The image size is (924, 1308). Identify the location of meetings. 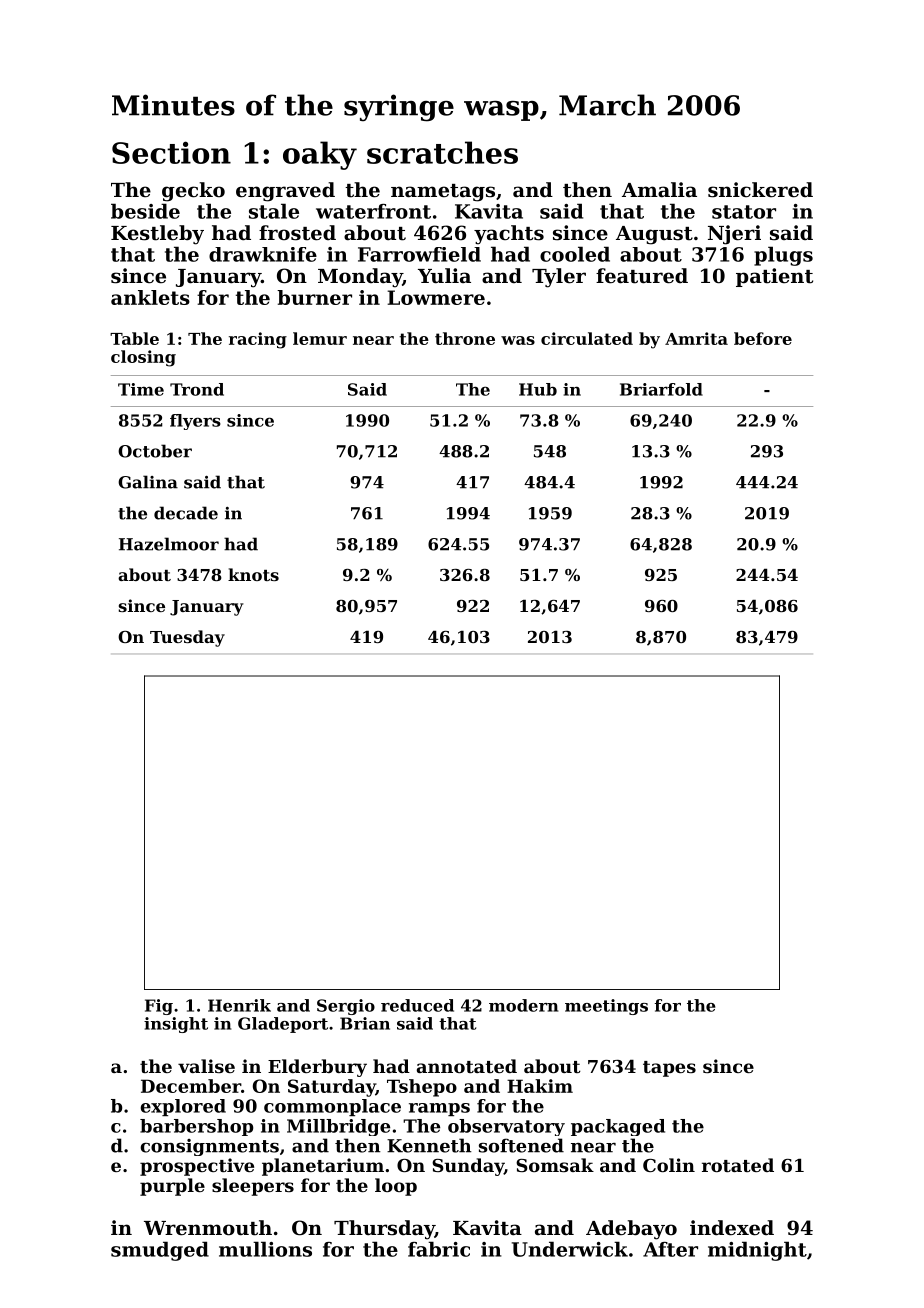
(606, 1007).
